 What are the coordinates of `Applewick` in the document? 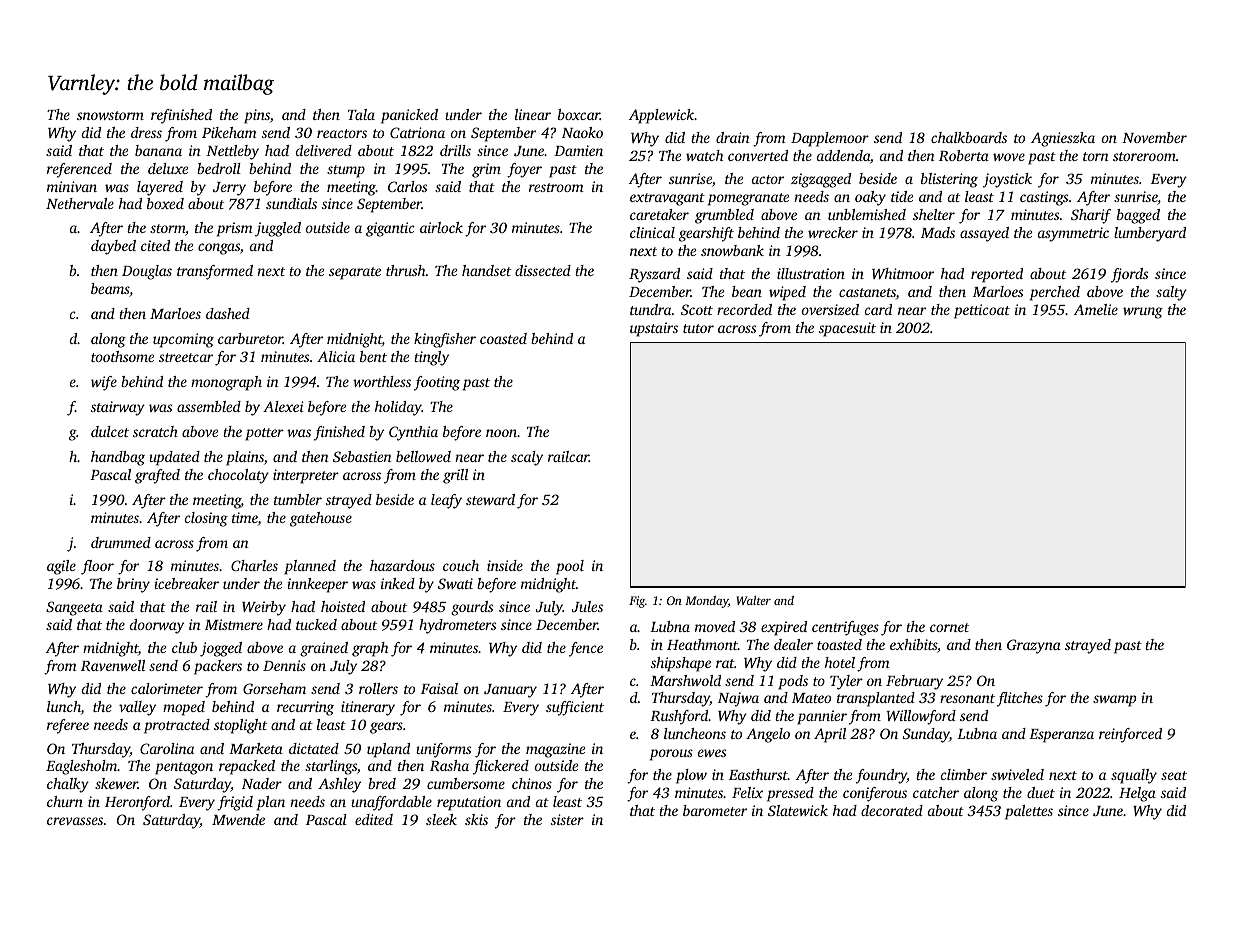 It's located at (661, 116).
